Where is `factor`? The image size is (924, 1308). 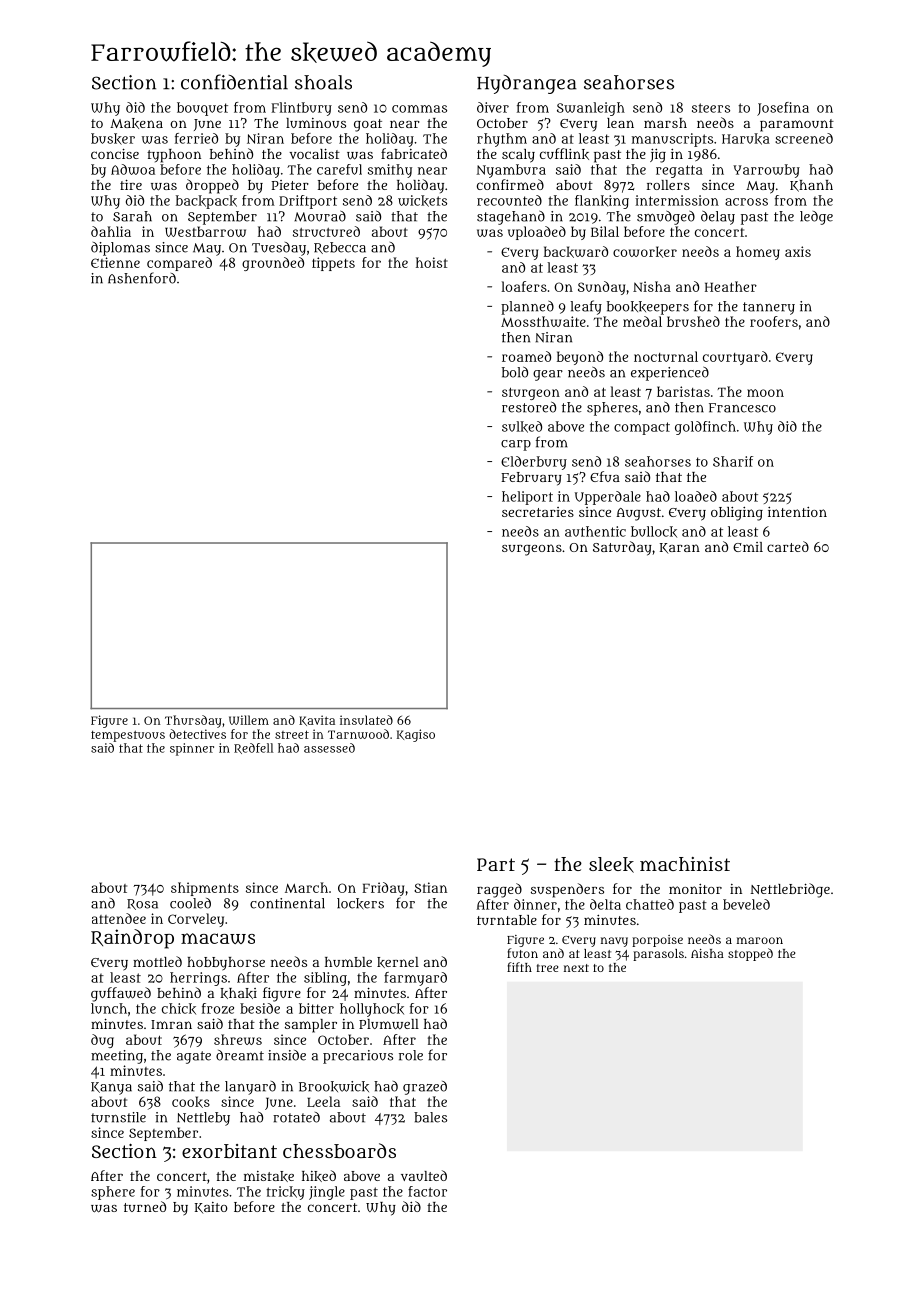 factor is located at coordinates (427, 1191).
